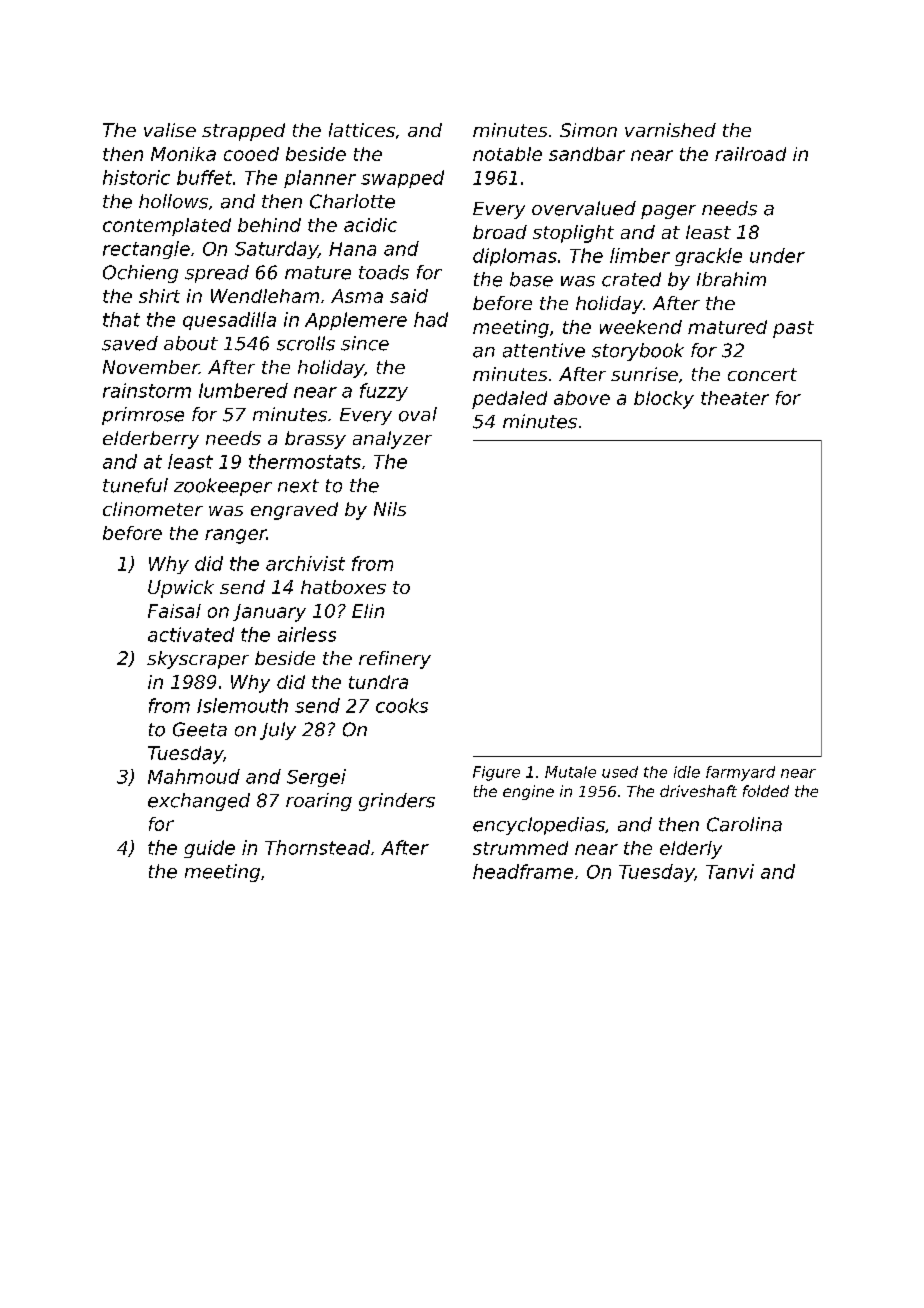 This image has height=1308, width=924. Describe the element at coordinates (209, 849) in the image. I see `guide` at that location.
